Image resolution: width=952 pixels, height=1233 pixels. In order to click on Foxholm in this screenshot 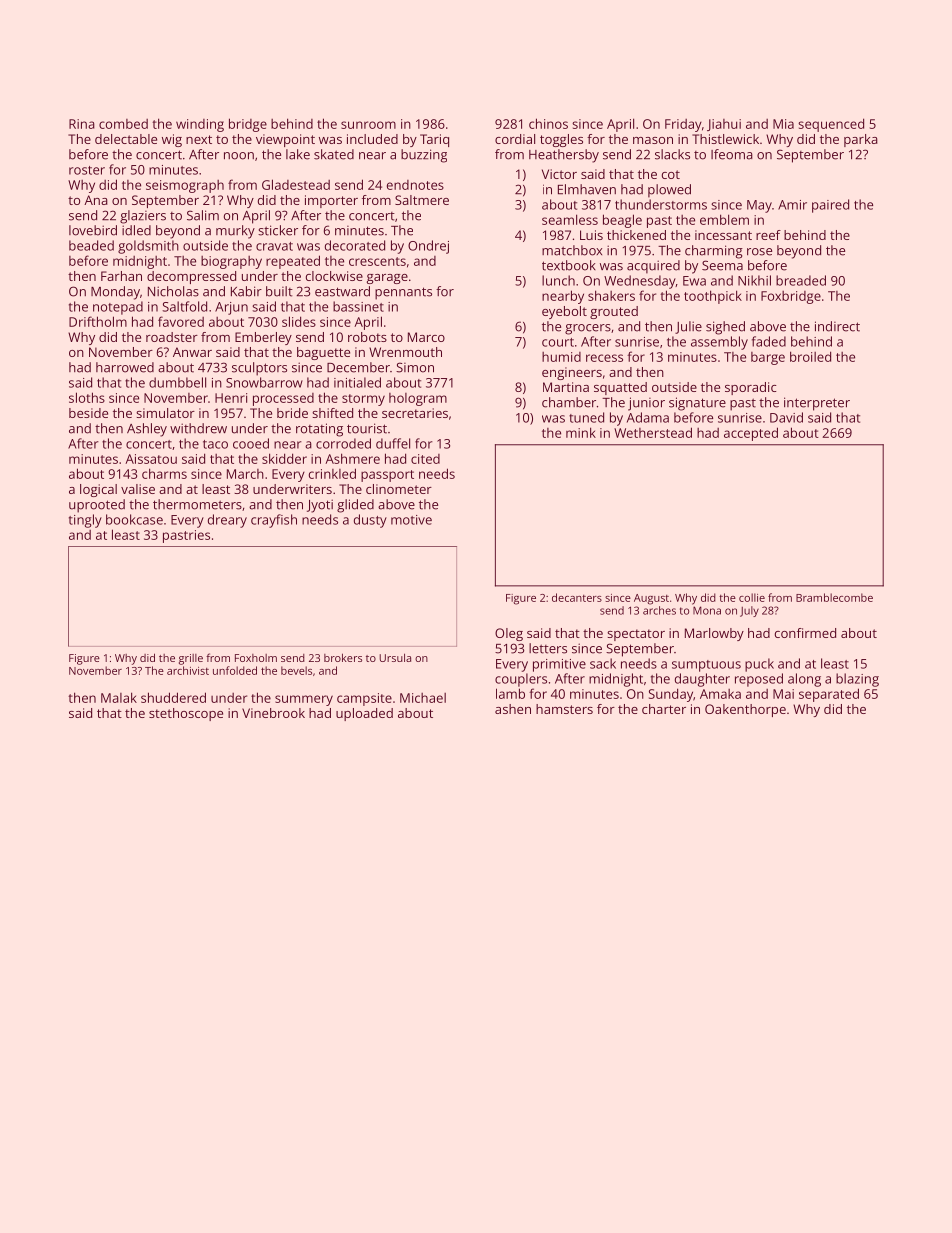, I will do `click(256, 658)`.
